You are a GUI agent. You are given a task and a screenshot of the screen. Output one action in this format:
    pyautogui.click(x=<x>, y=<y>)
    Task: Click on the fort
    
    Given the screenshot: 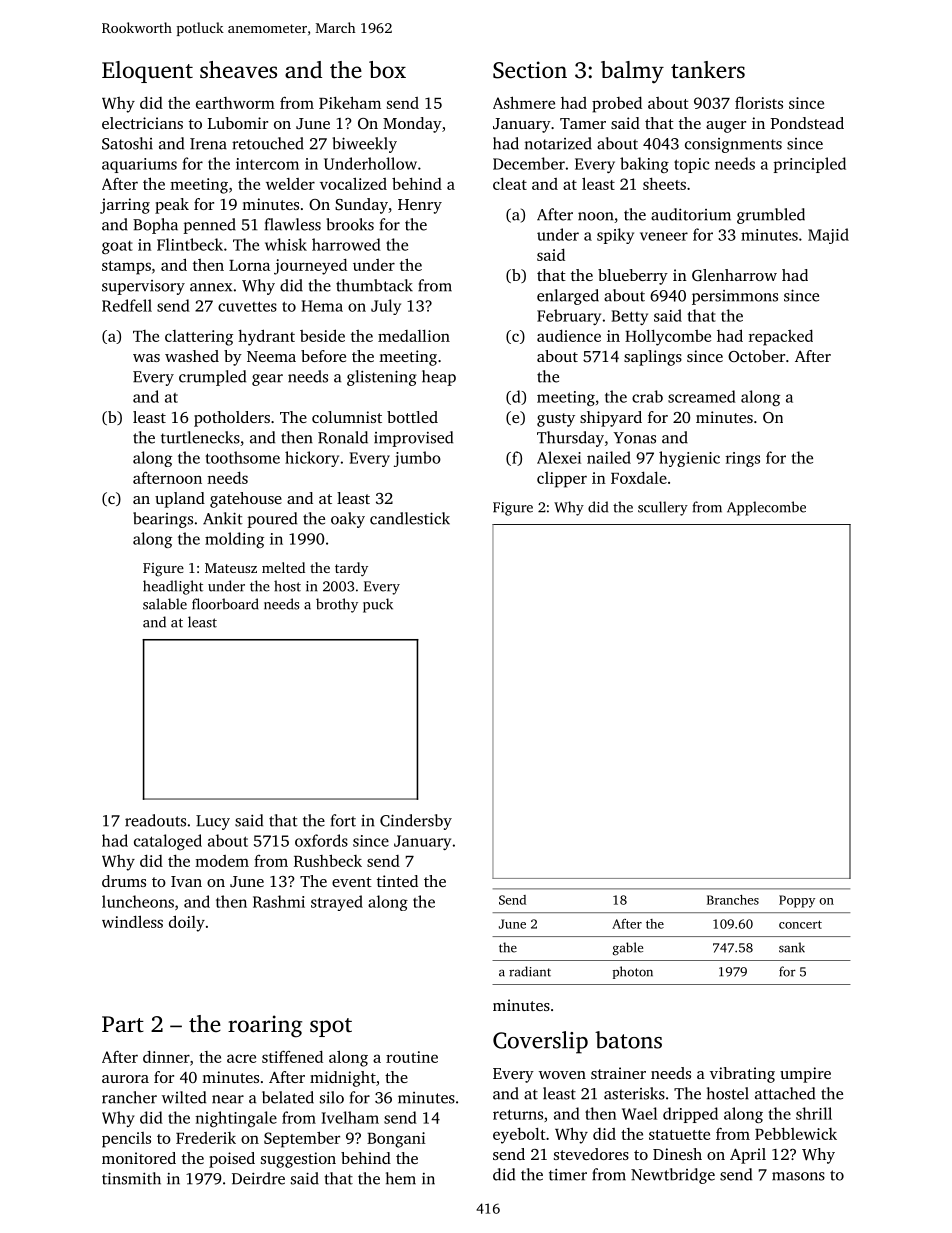 What is the action you would take?
    pyautogui.click(x=343, y=820)
